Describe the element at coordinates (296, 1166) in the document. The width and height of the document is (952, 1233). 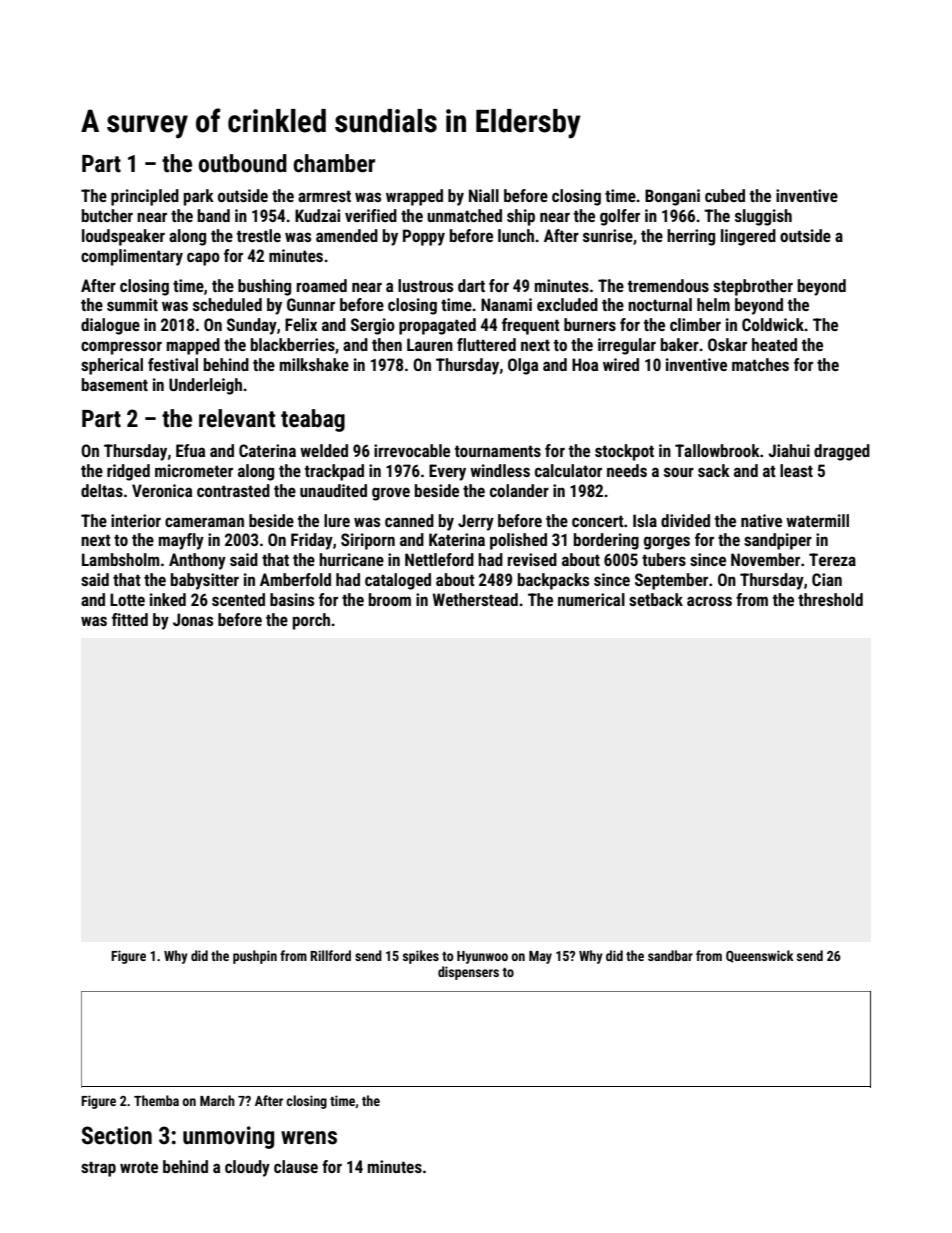
I see `clause` at that location.
